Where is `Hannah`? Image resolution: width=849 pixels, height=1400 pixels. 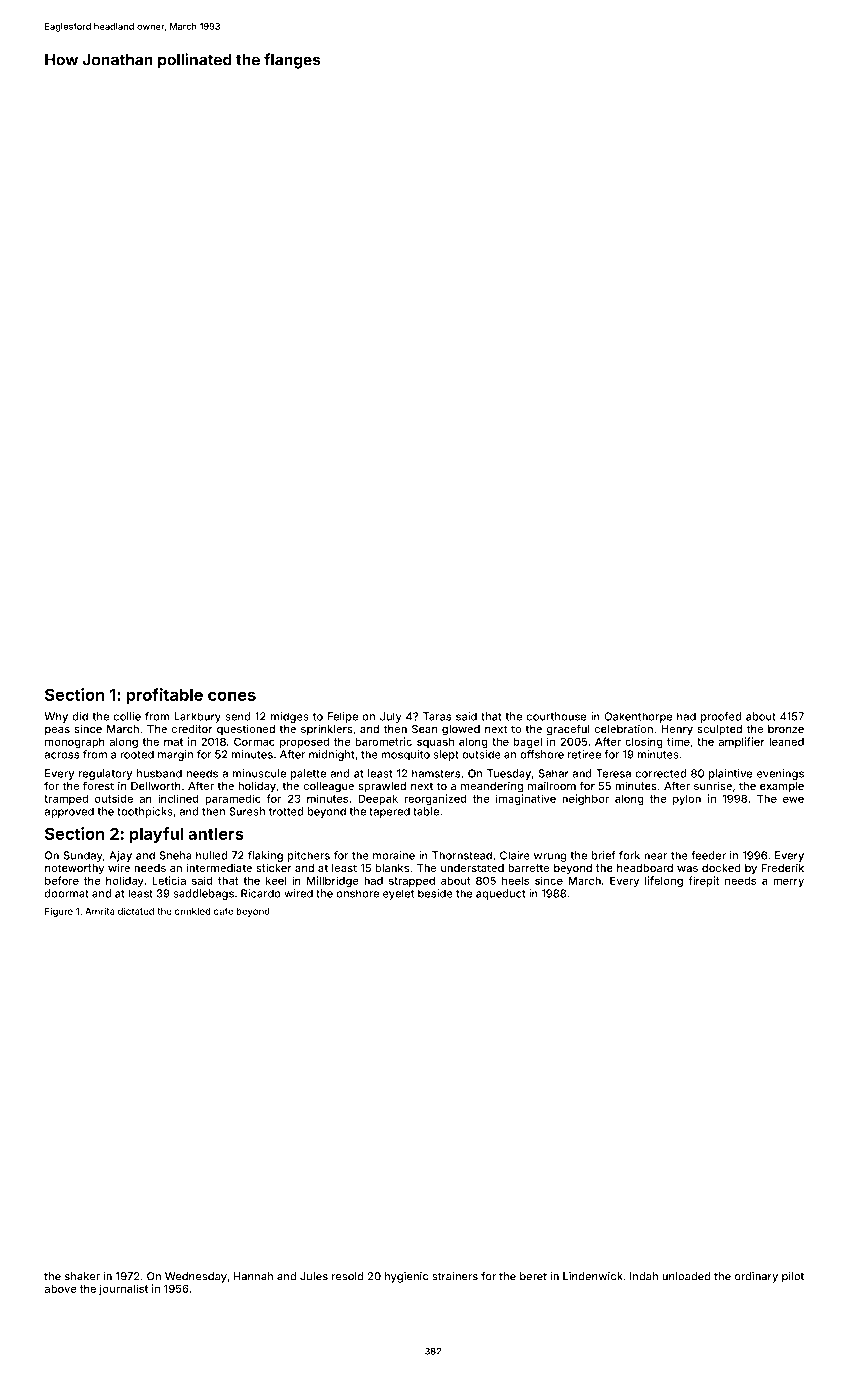 Hannah is located at coordinates (253, 1276).
